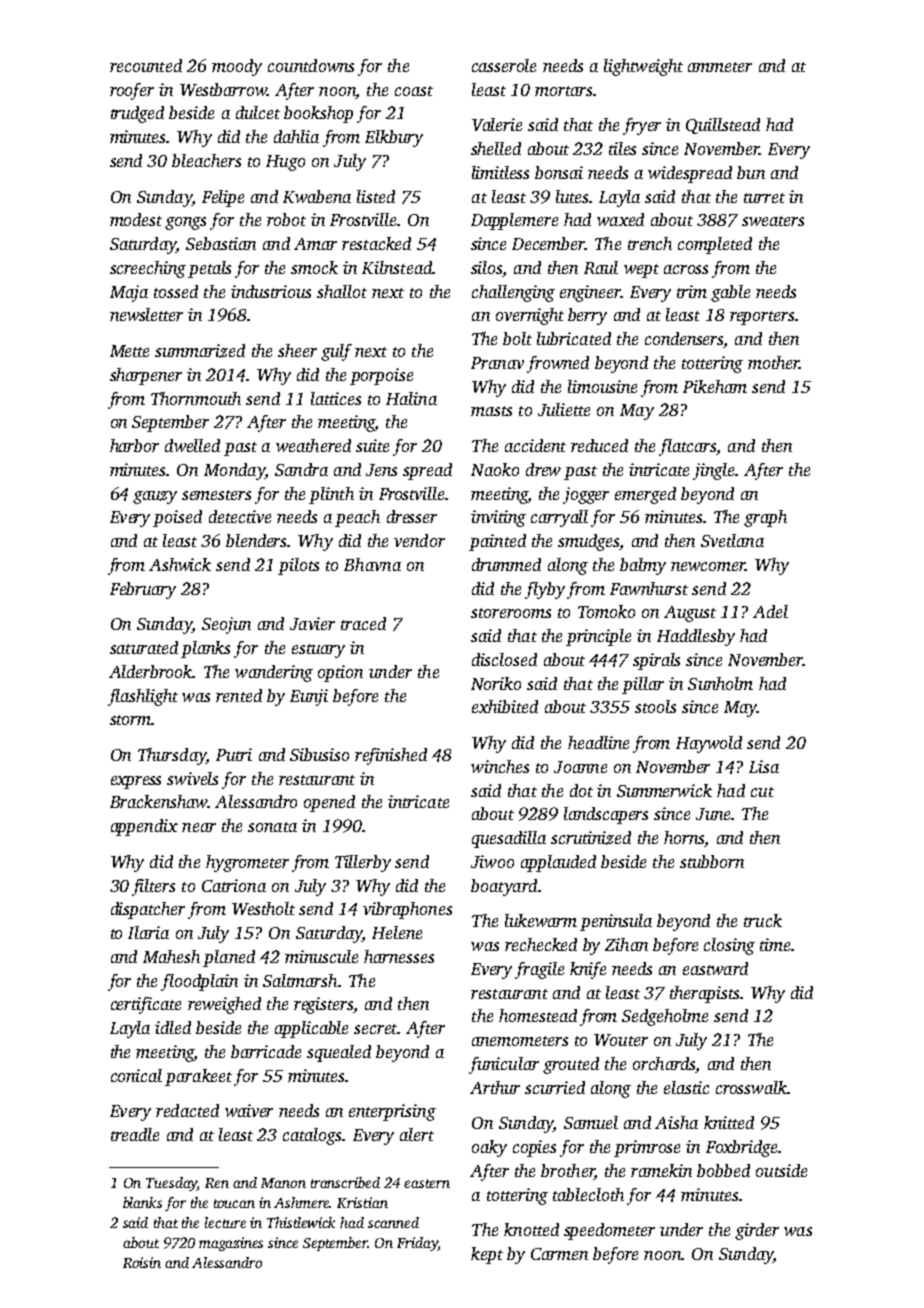  What do you see at coordinates (492, 861) in the screenshot?
I see `Jiwoo` at bounding box center [492, 861].
